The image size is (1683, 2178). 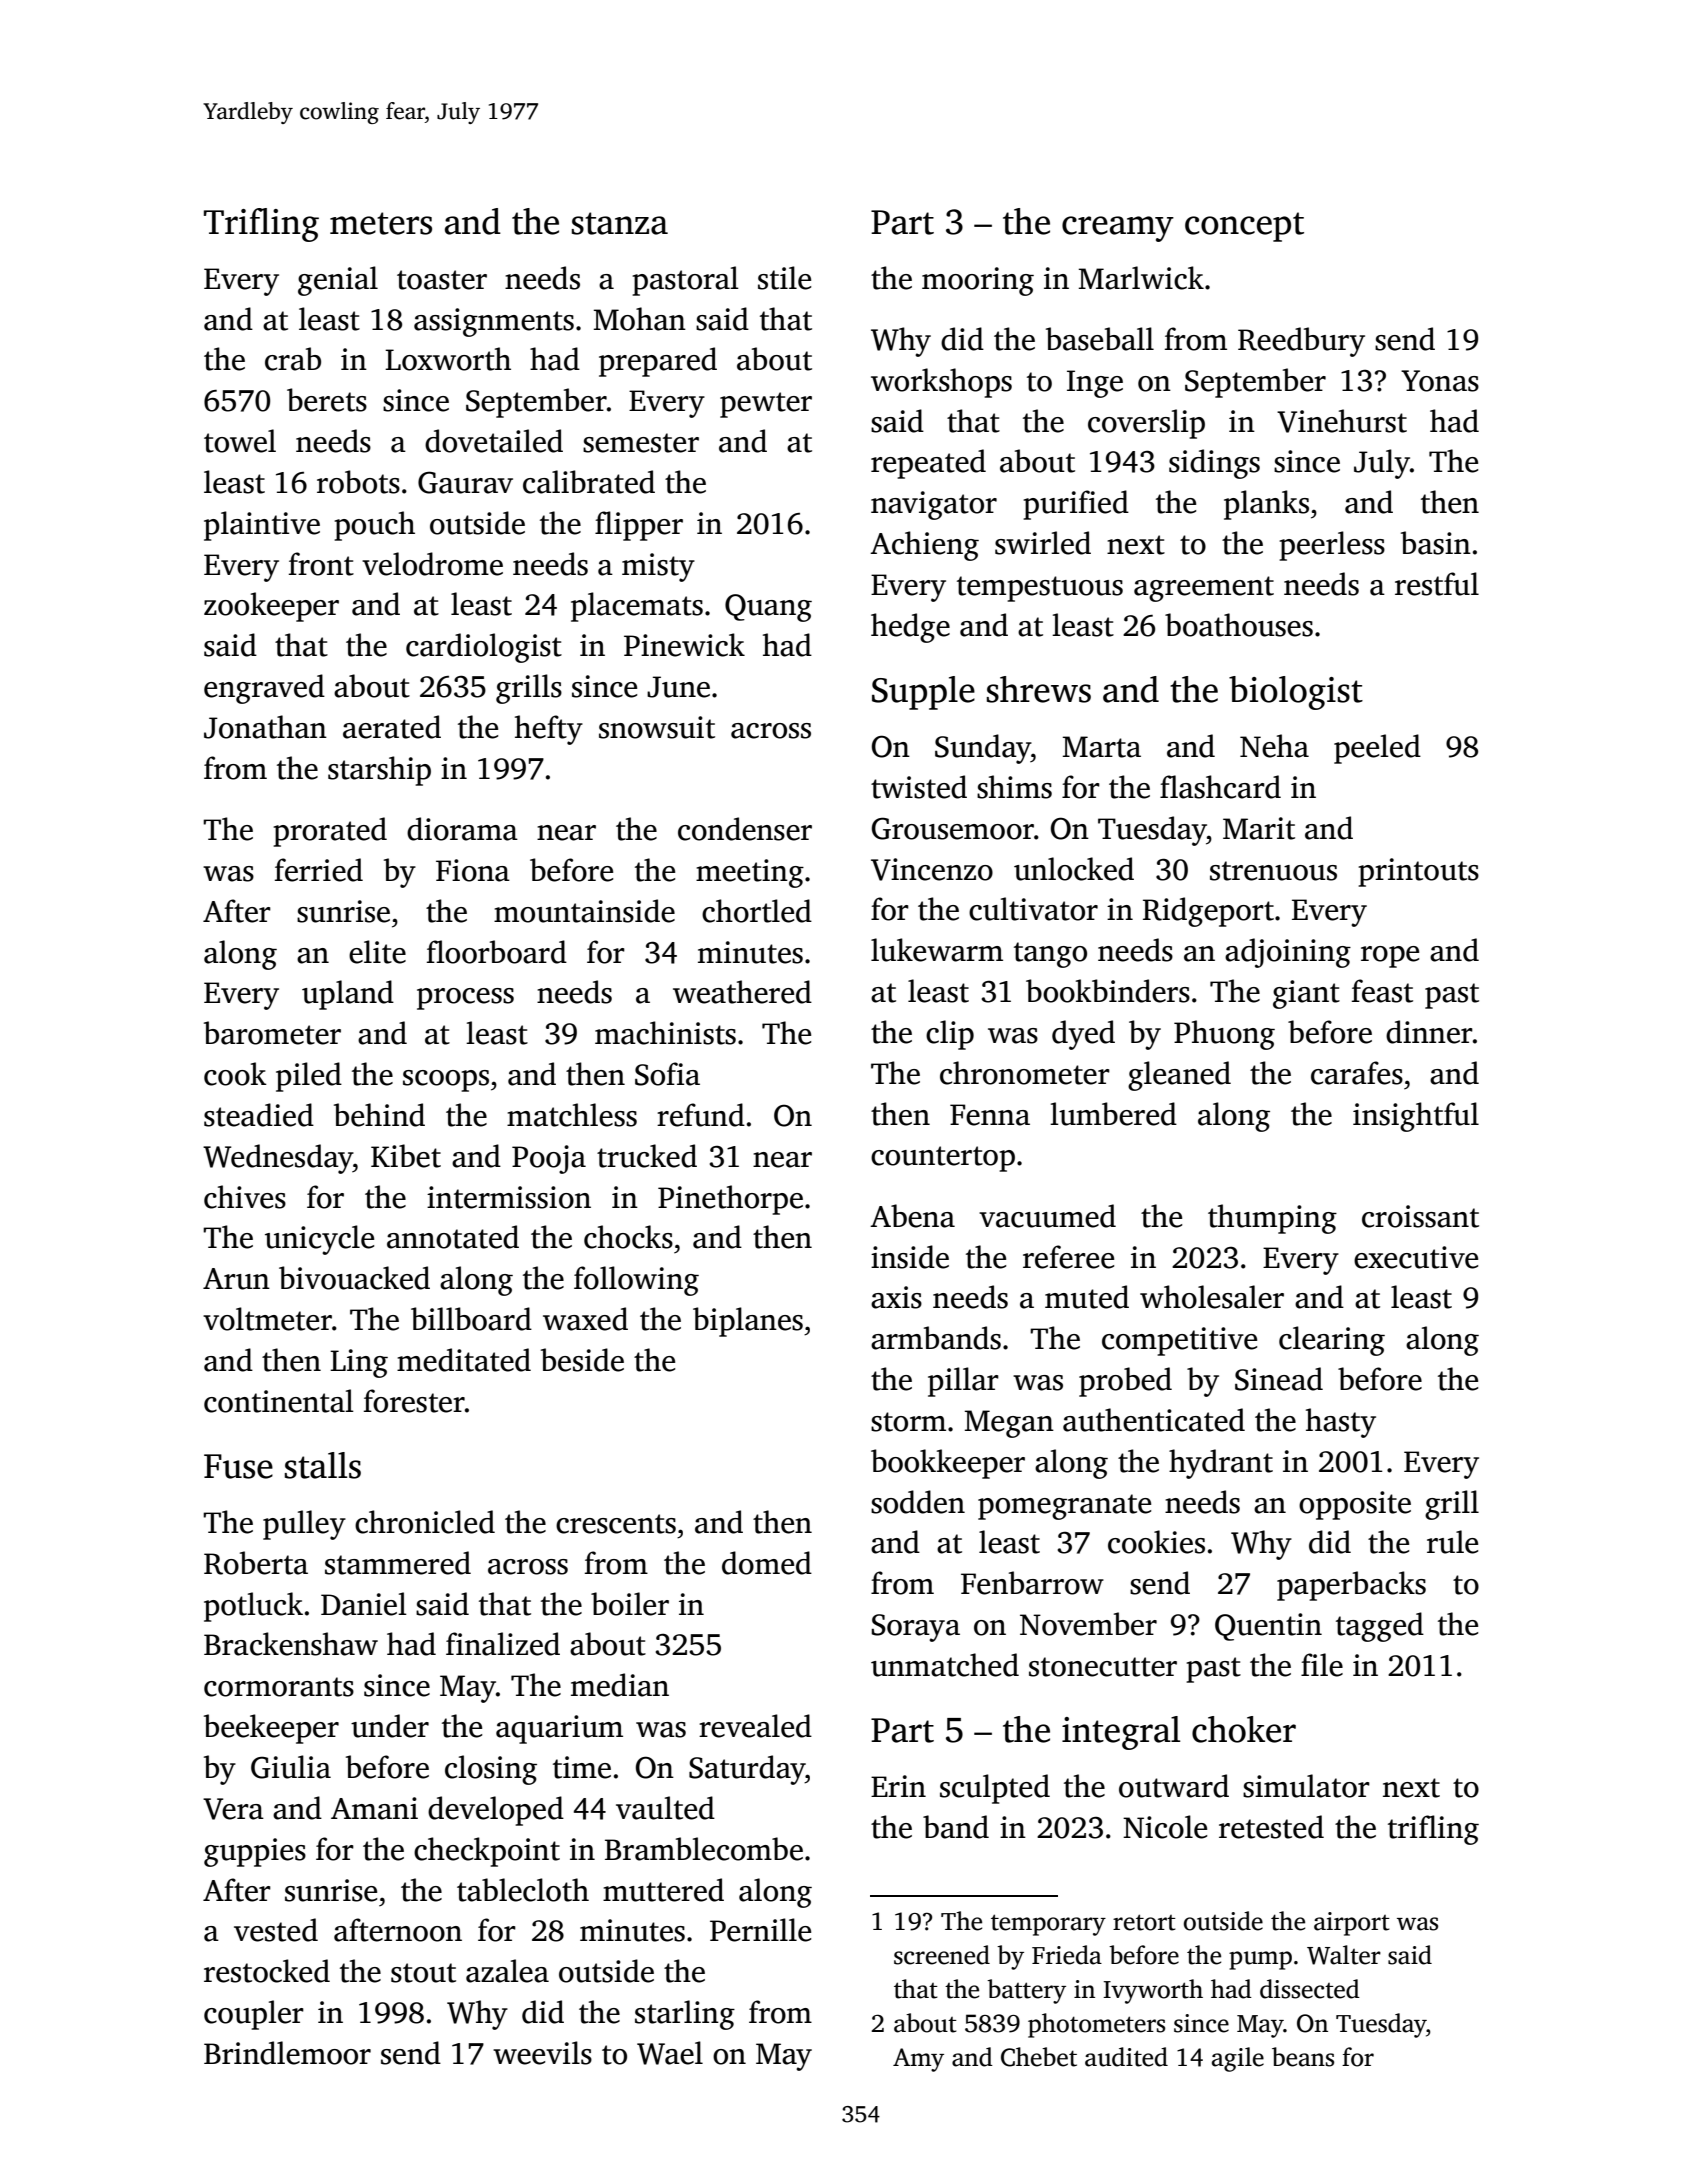 I want to click on genial, so click(x=338, y=281).
